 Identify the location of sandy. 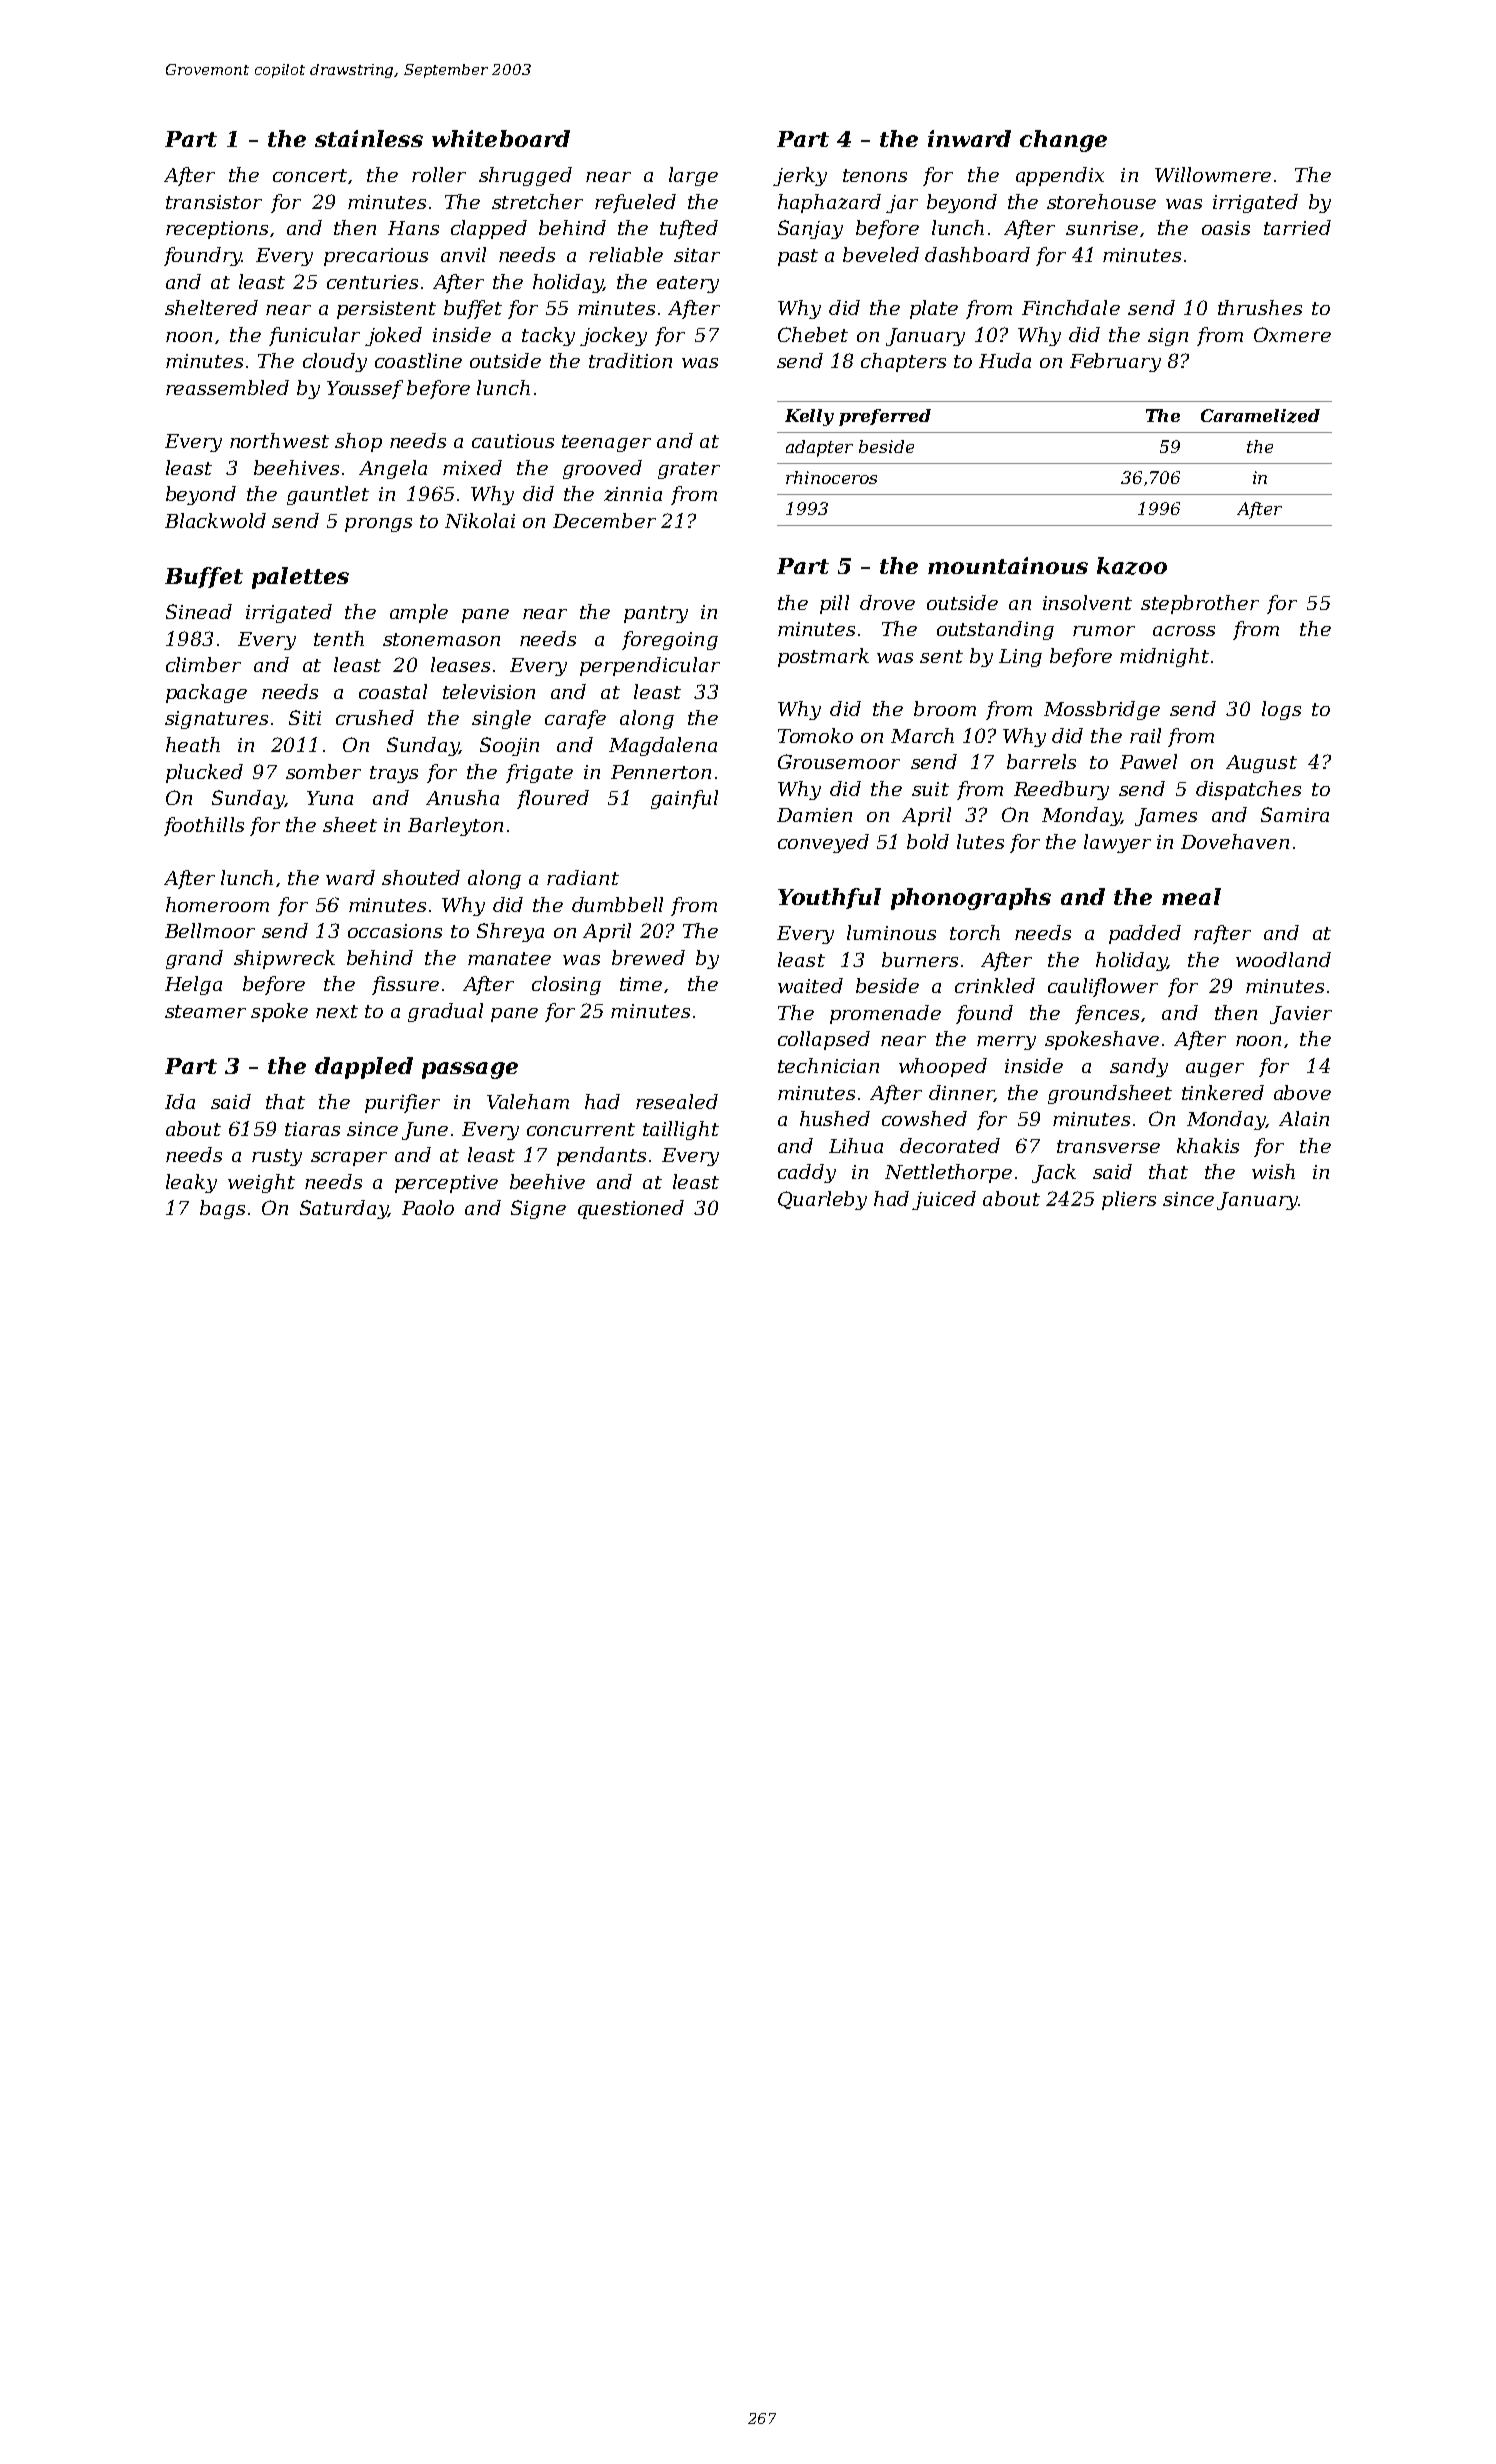
(1139, 1067).
